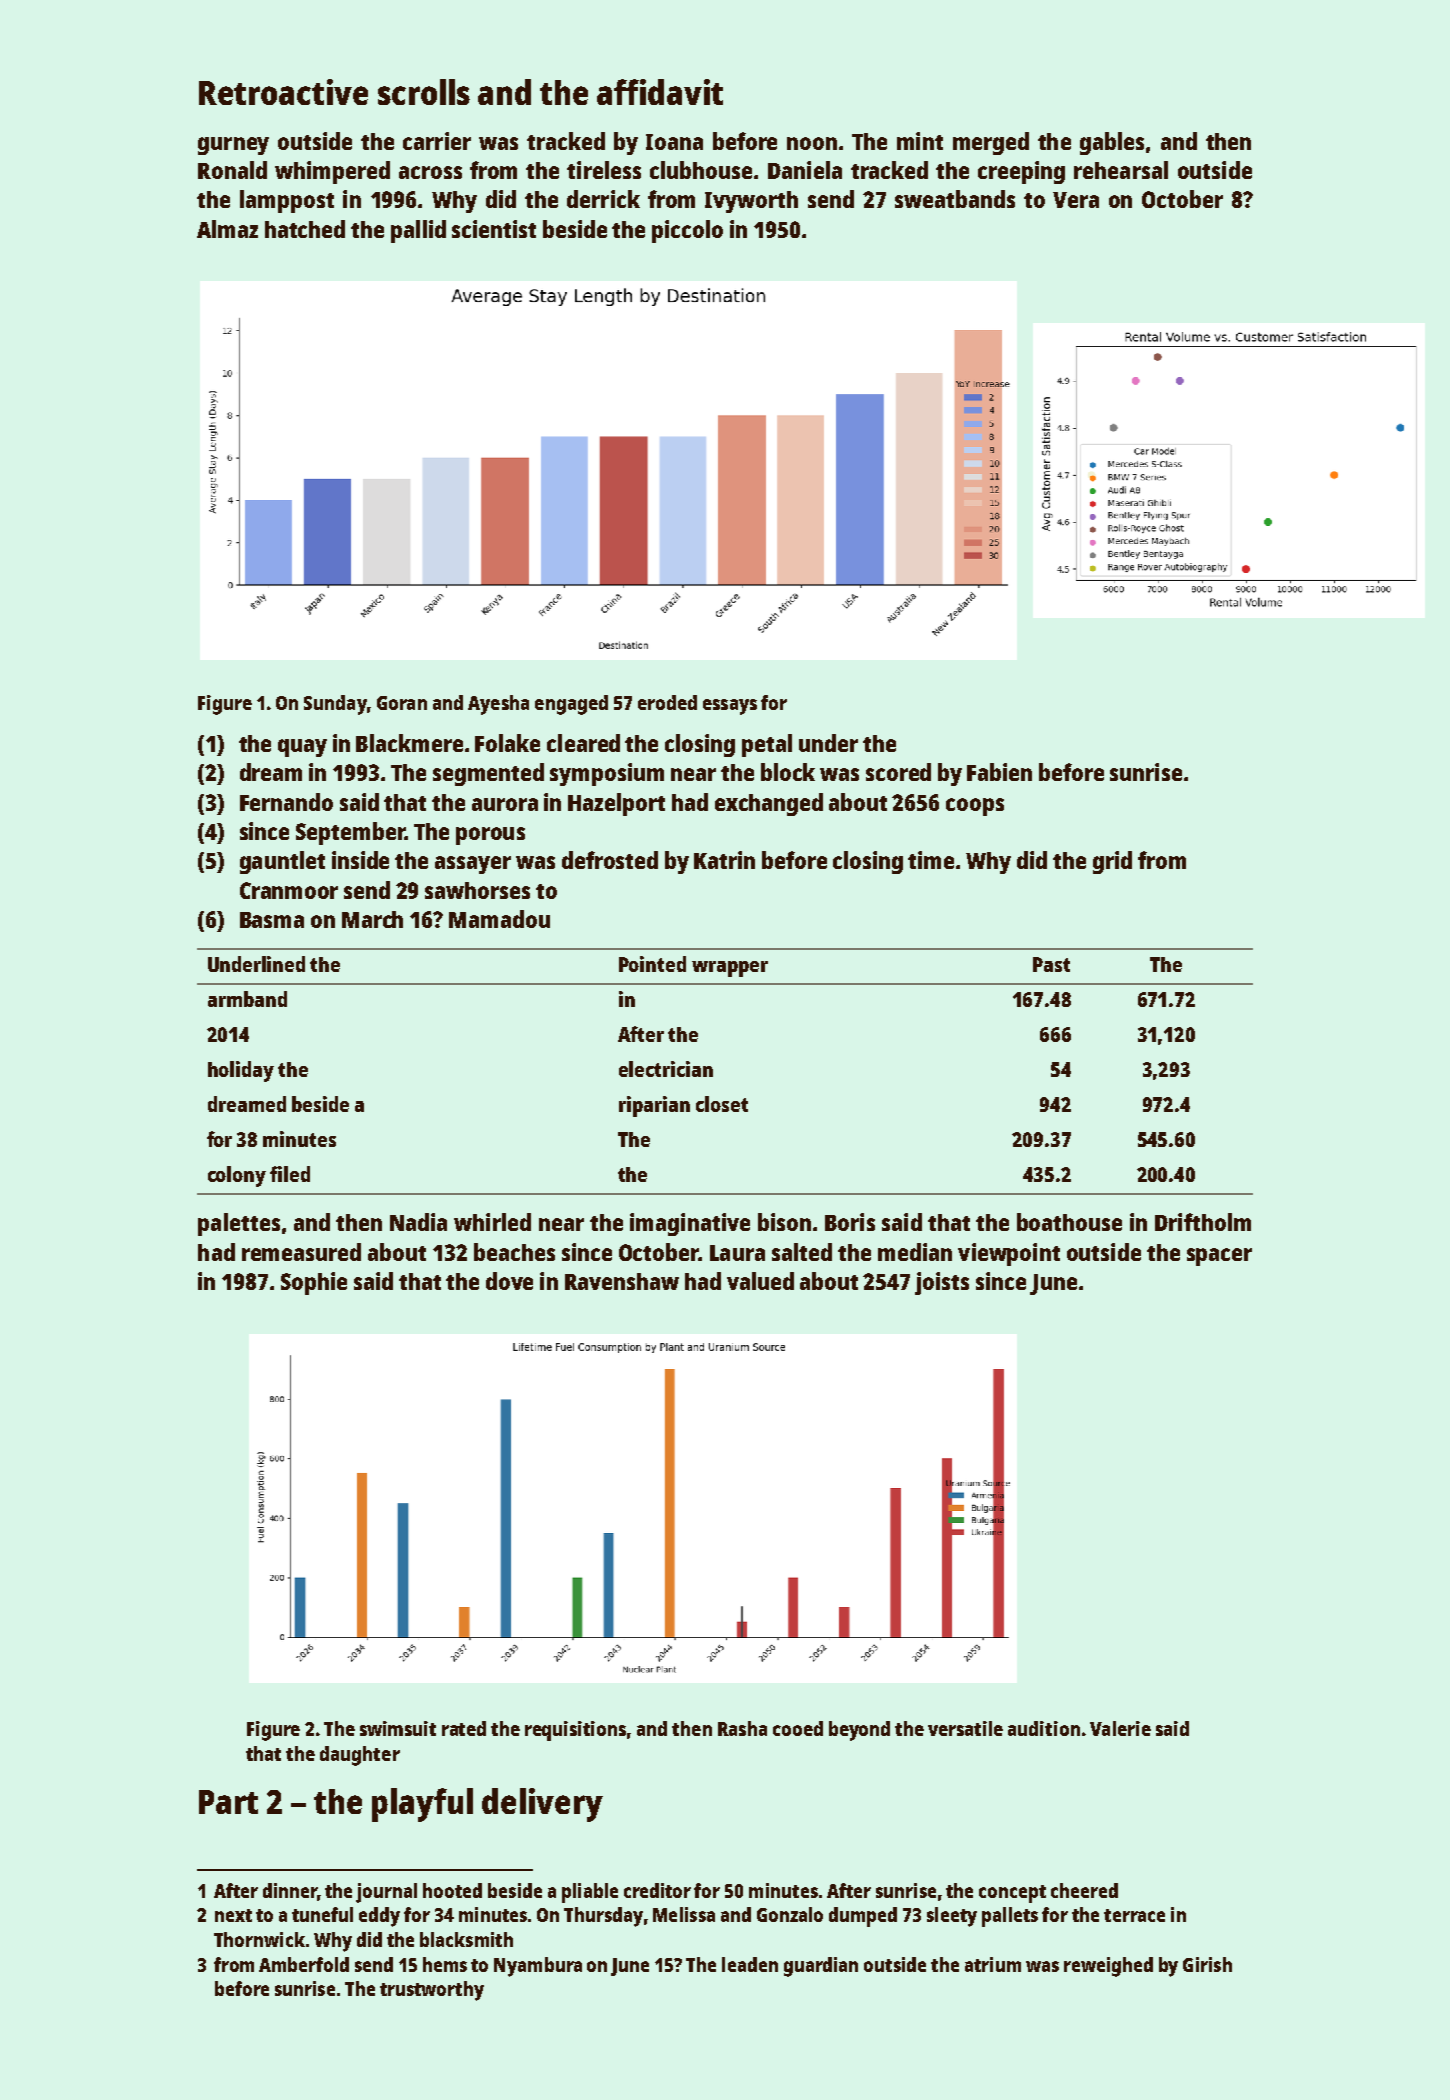  What do you see at coordinates (418, 1222) in the screenshot?
I see `Nadia` at bounding box center [418, 1222].
